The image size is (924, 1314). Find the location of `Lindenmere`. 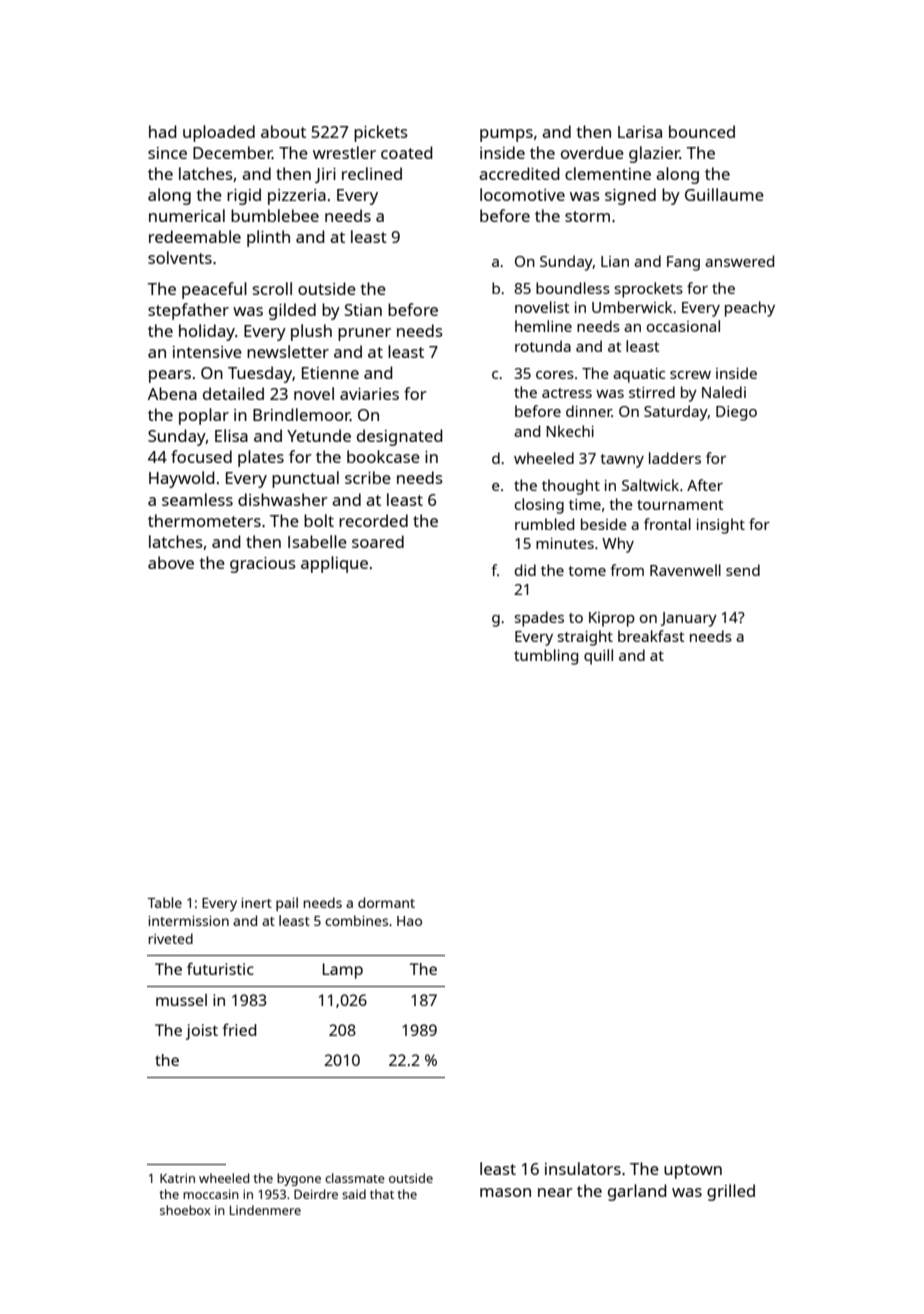

Lindenmere is located at coordinates (265, 1210).
